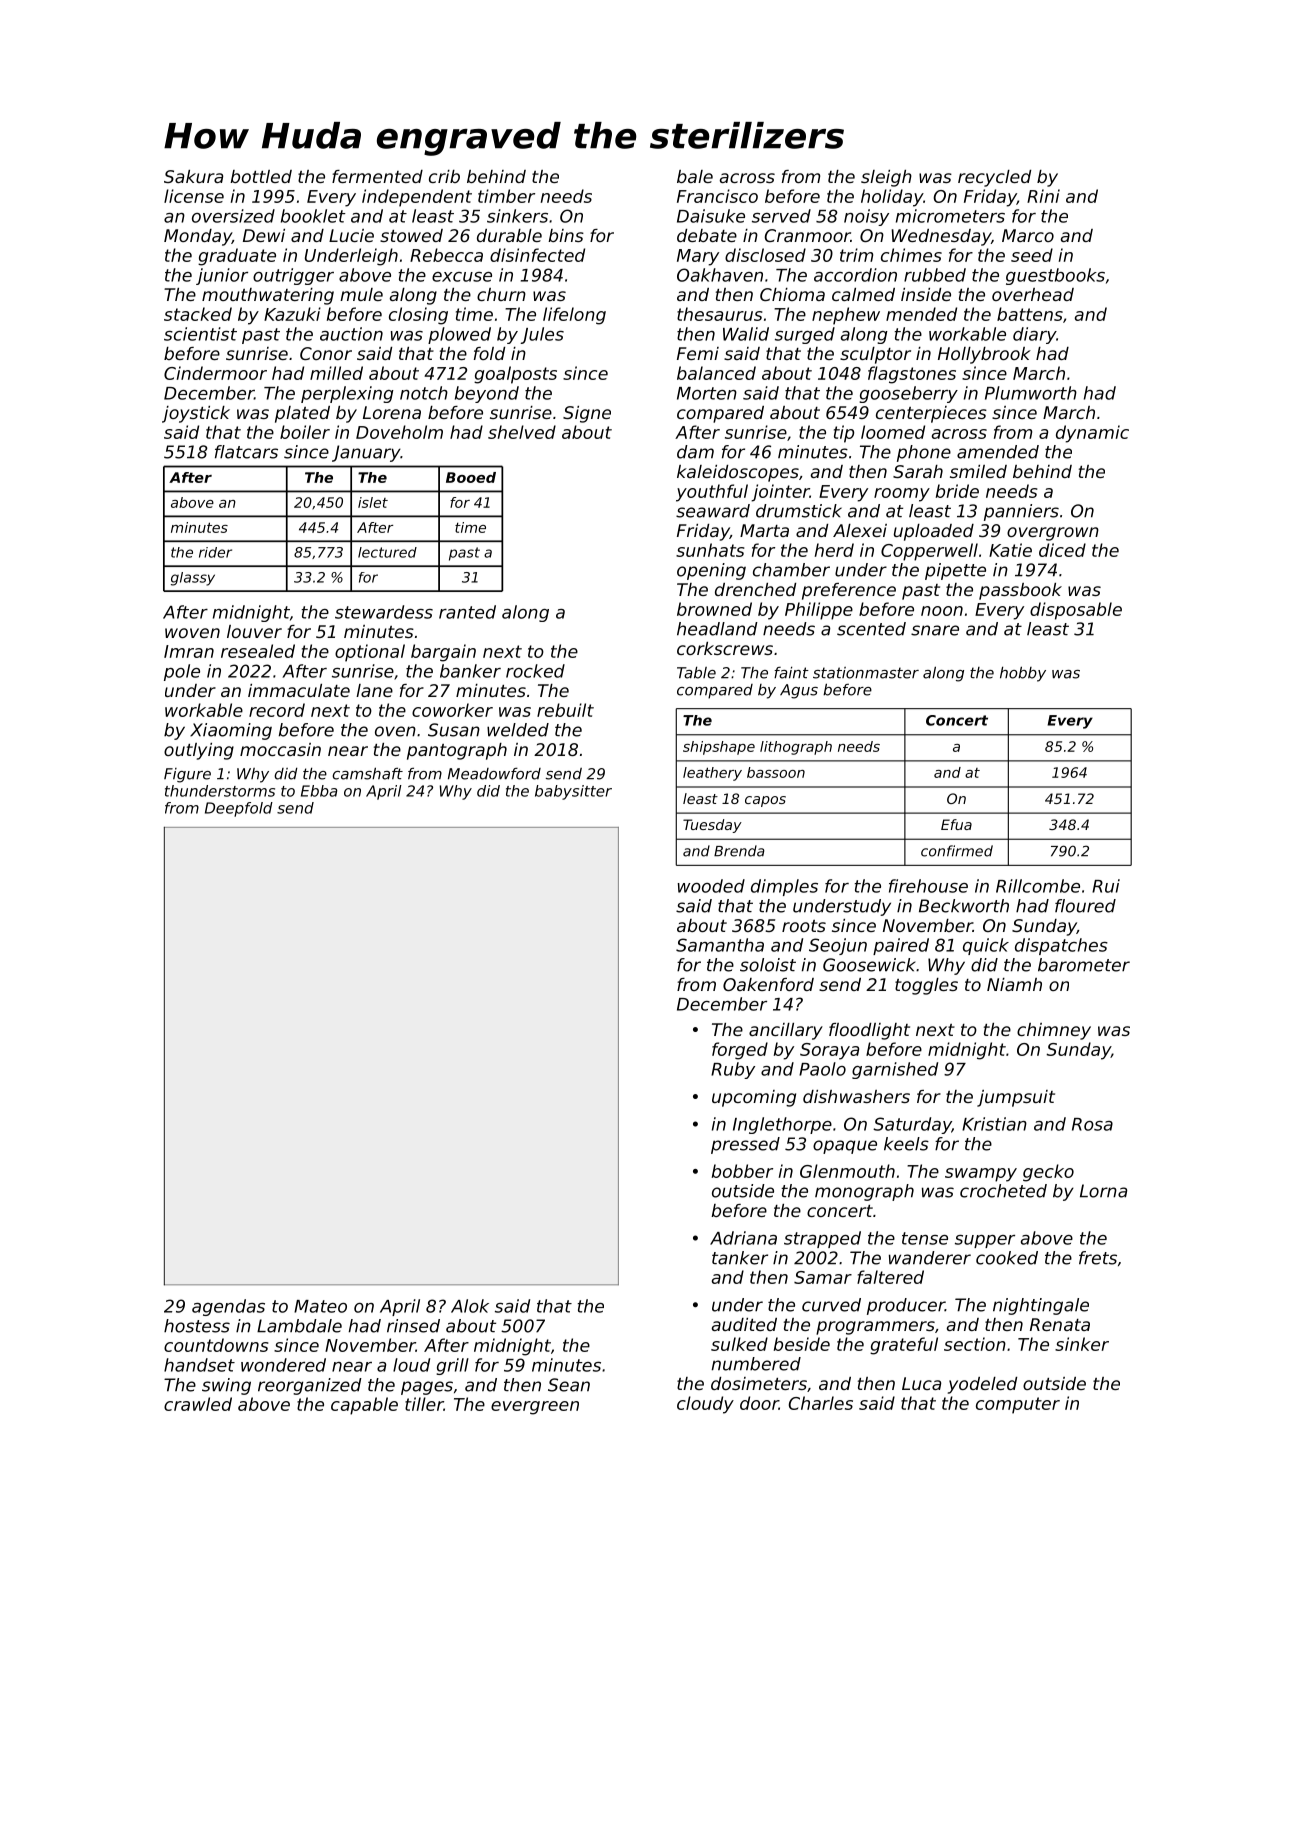 This screenshot has height=1831, width=1295. Describe the element at coordinates (714, 609) in the screenshot. I see `browned` at that location.
